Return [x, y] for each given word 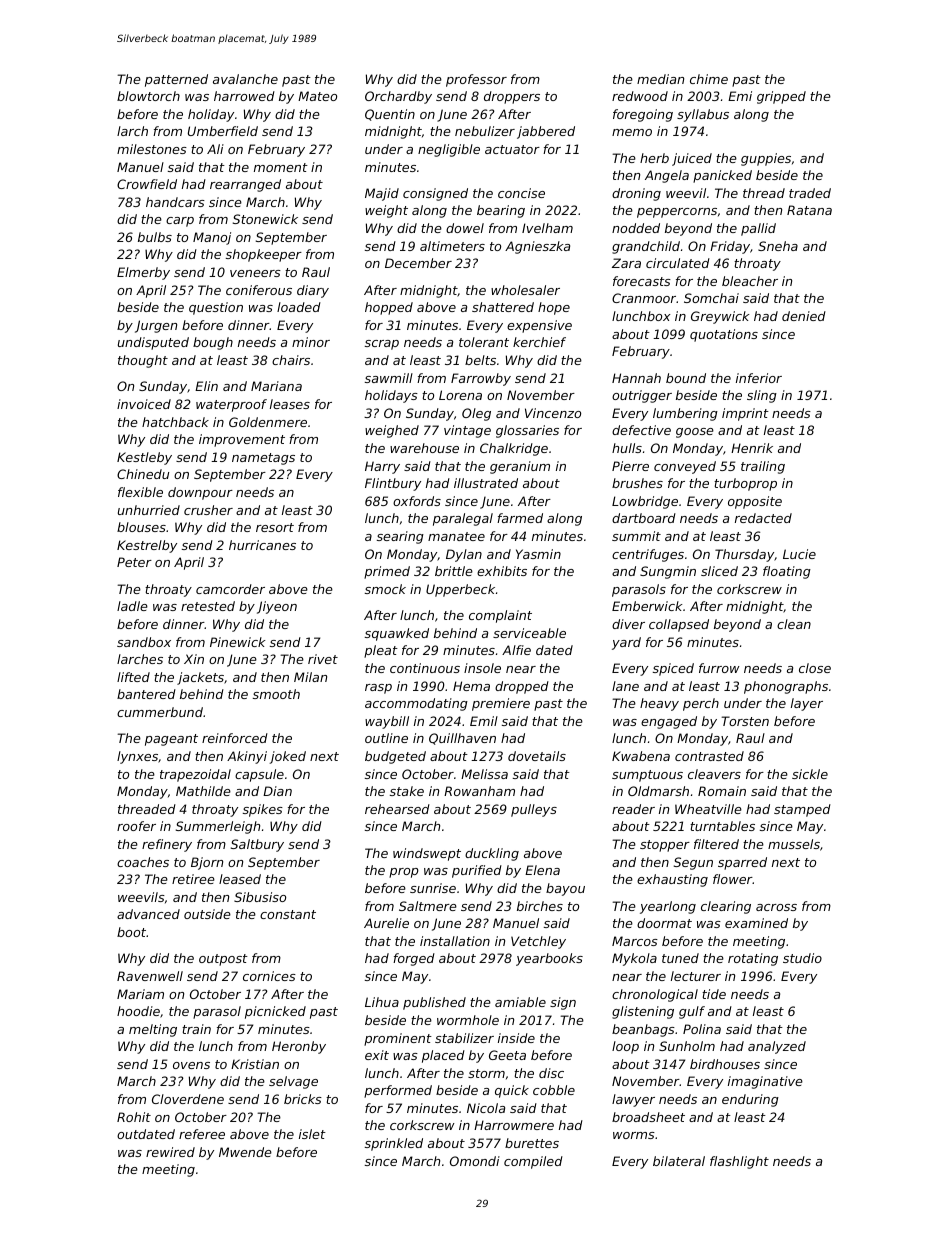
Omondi [475, 1161]
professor [476, 80]
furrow [719, 668]
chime [709, 79]
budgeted [395, 757]
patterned [176, 80]
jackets [200, 678]
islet [312, 1134]
